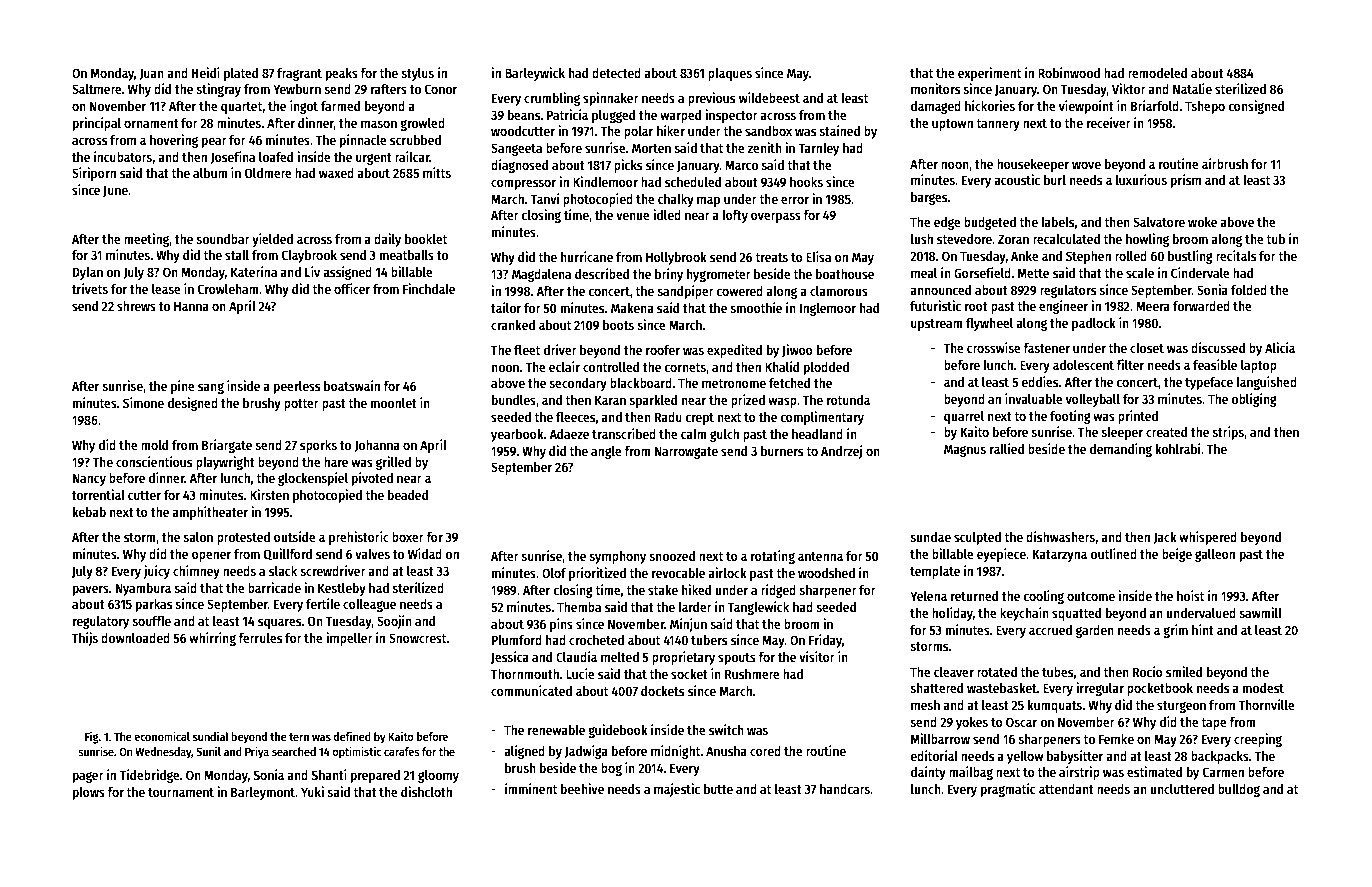 This screenshot has width=1372, height=887. What do you see at coordinates (998, 125) in the screenshot?
I see `tannery` at bounding box center [998, 125].
